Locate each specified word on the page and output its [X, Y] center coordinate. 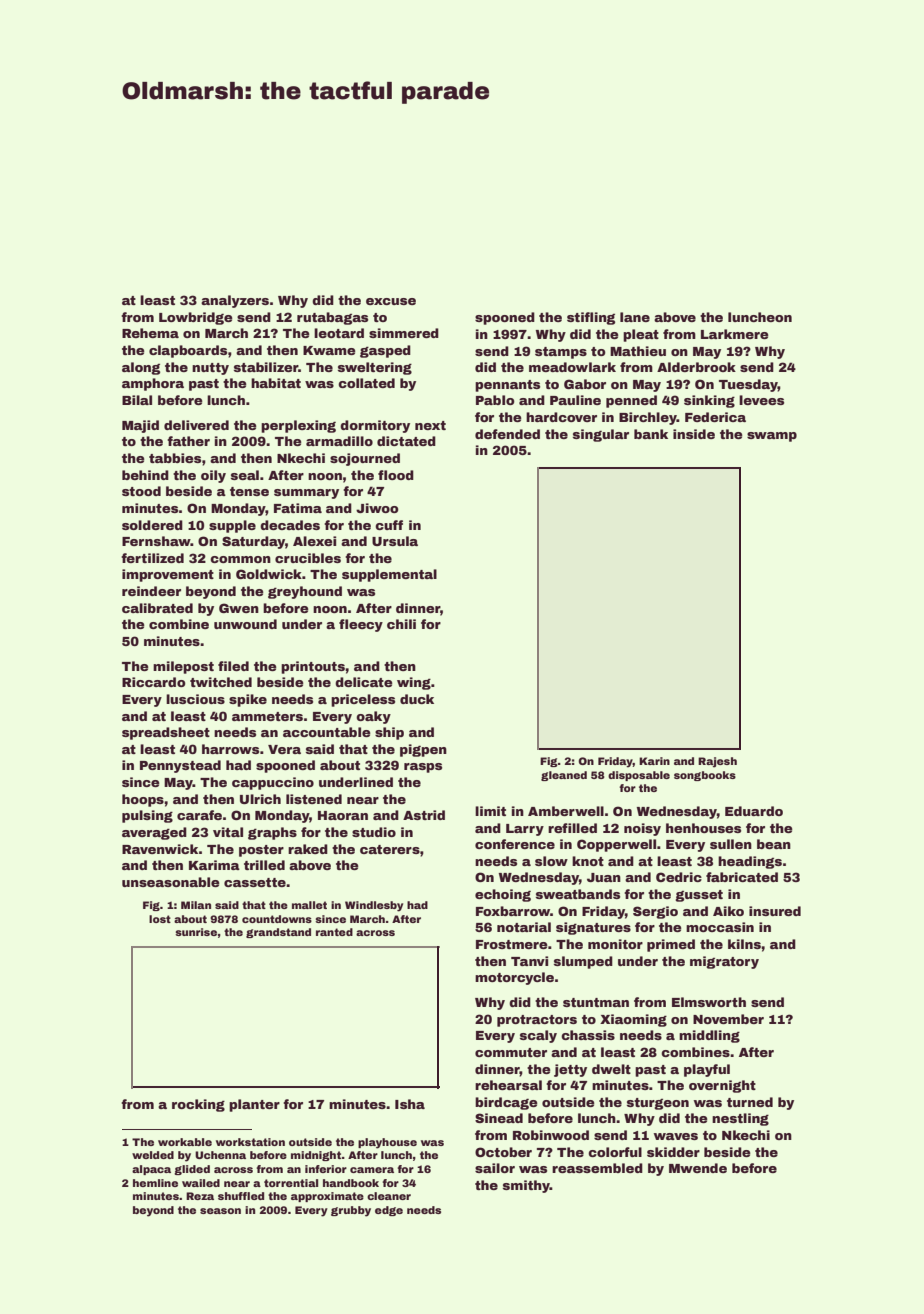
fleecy [361, 625]
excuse [391, 301]
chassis [588, 1035]
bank [651, 434]
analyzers [235, 301]
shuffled [241, 1196]
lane [635, 317]
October [503, 1152]
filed [233, 666]
